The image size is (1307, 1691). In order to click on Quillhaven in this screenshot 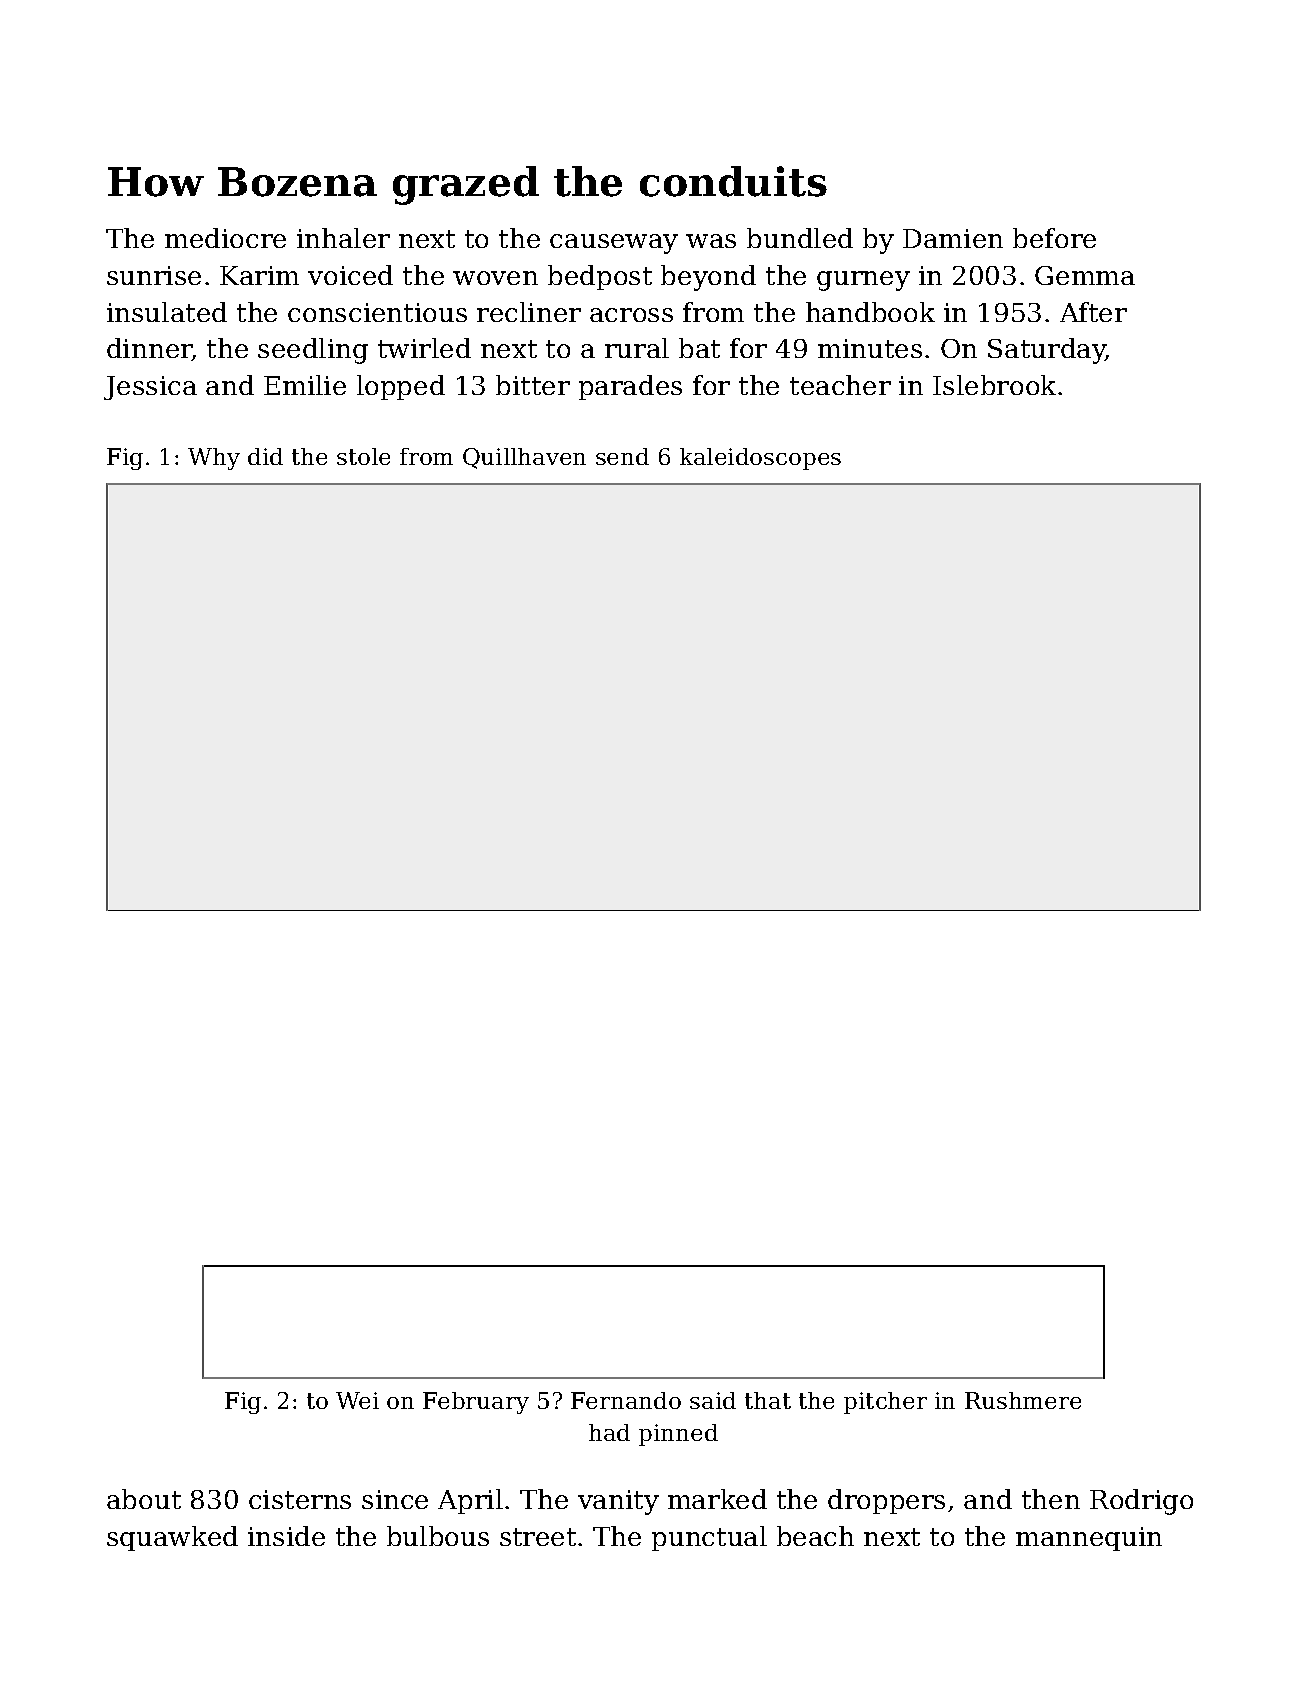, I will do `click(524, 458)`.
